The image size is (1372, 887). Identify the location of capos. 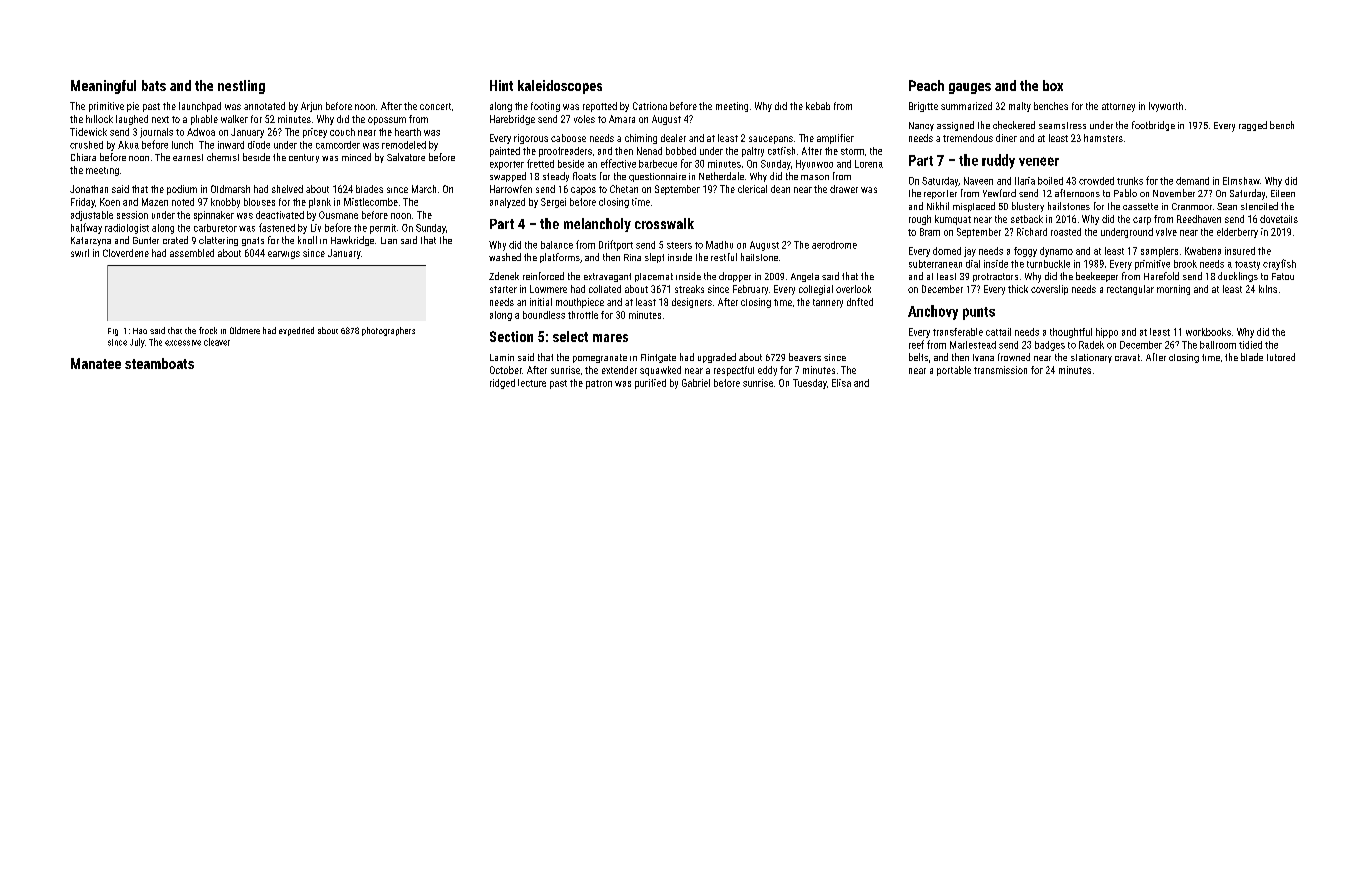
(583, 191).
